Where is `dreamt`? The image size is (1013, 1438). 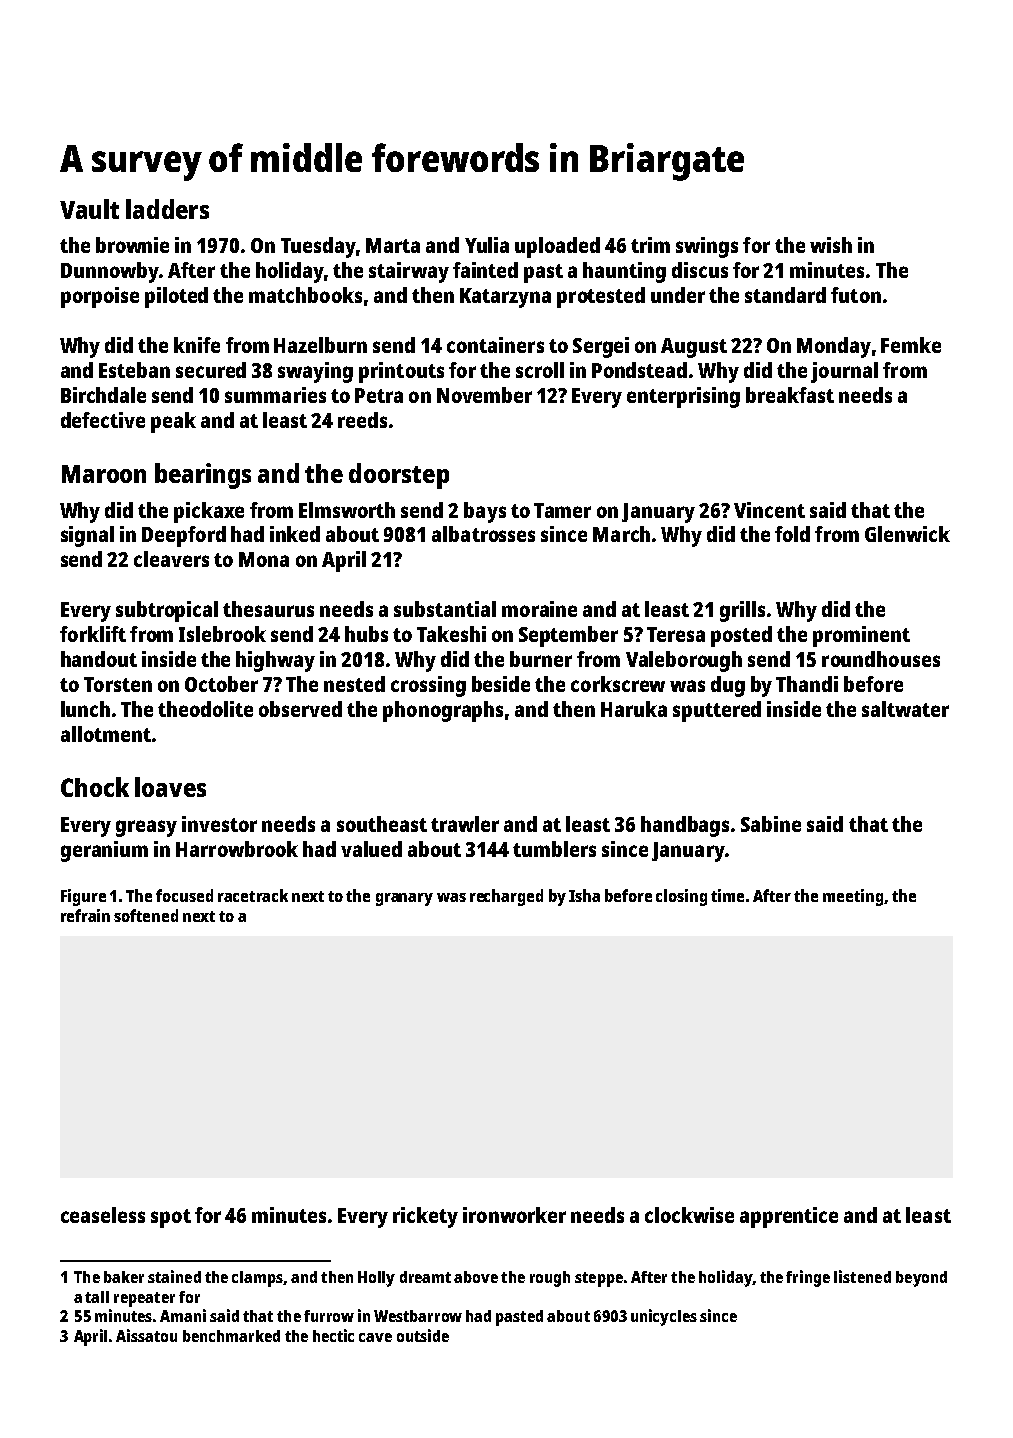 dreamt is located at coordinates (425, 1277).
